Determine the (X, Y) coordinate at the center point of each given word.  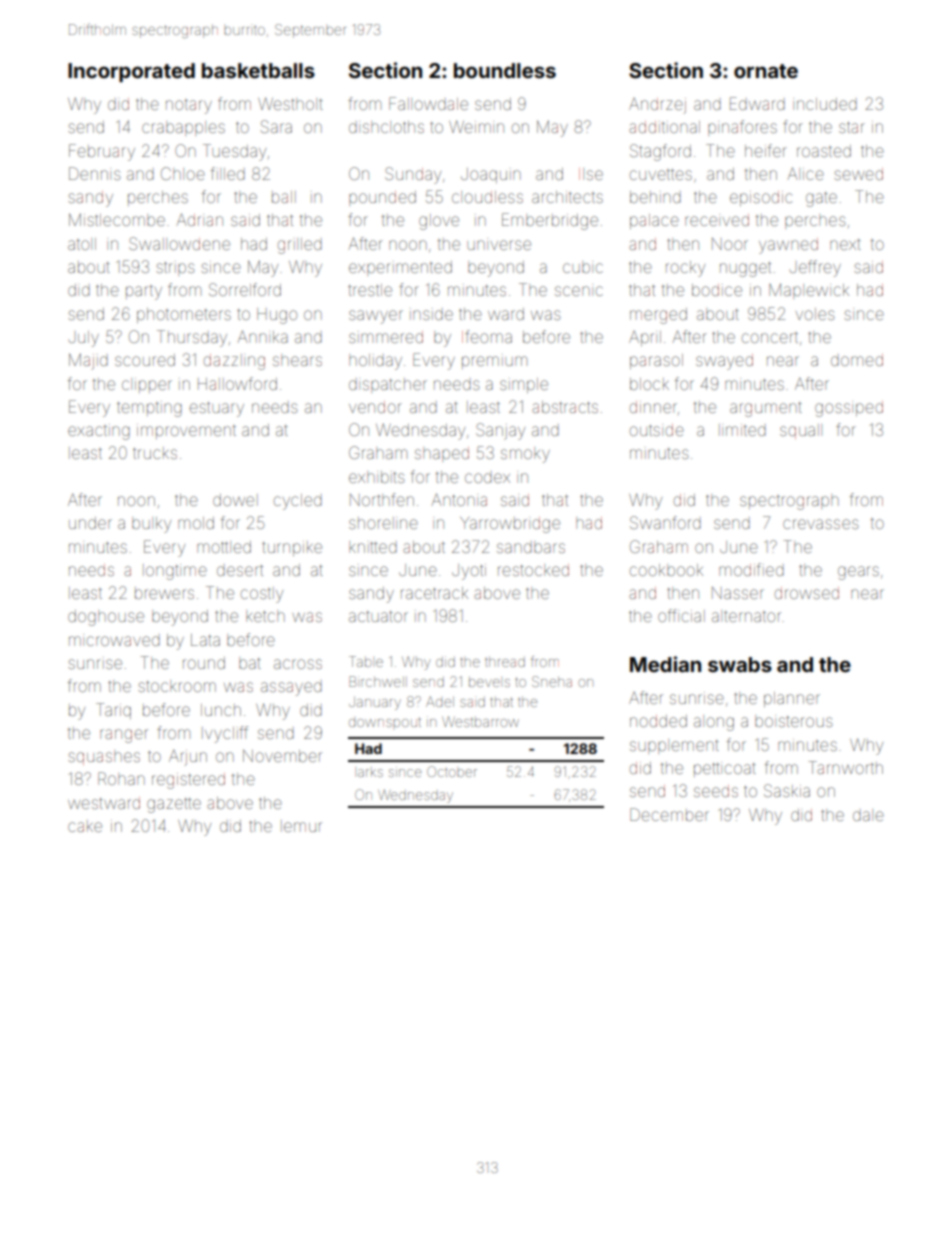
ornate (766, 71)
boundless (505, 70)
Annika (262, 336)
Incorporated (131, 72)
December (669, 814)
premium (494, 362)
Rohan (121, 778)
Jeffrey (815, 268)
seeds (716, 791)
